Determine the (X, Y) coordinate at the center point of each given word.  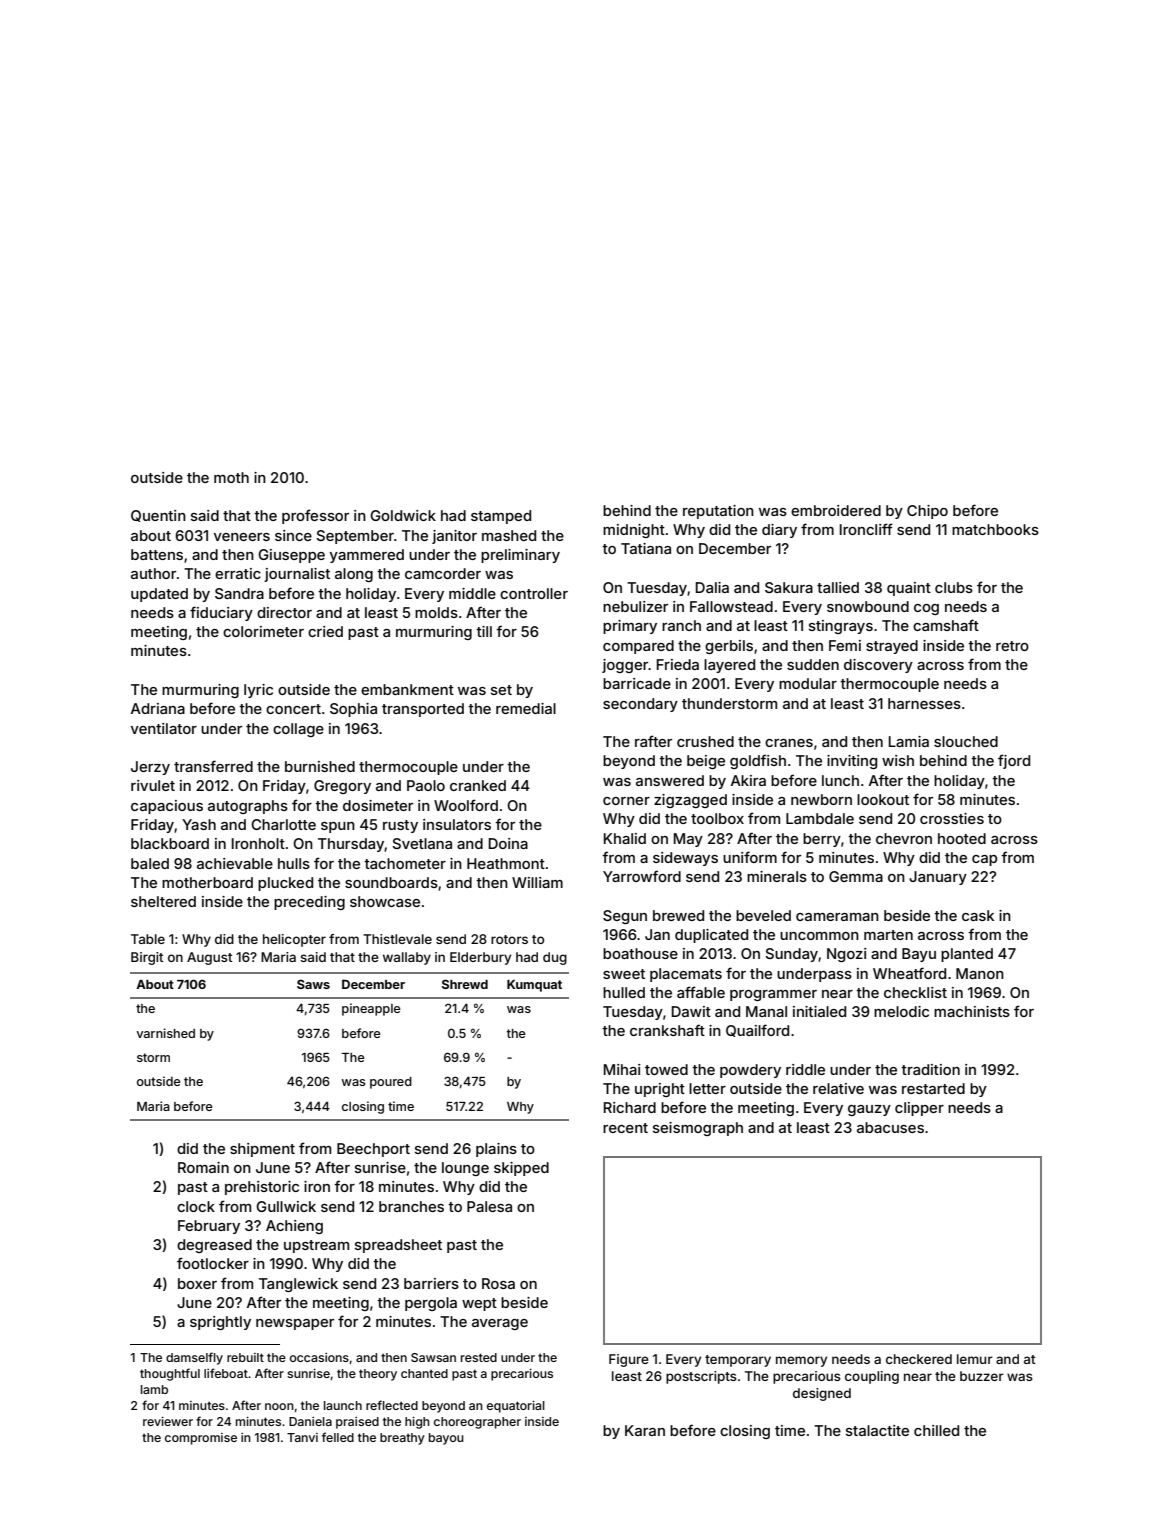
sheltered (163, 901)
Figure (629, 1360)
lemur (975, 1359)
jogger (625, 666)
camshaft (946, 625)
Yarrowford (642, 876)
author (153, 573)
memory (801, 1361)
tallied (838, 587)
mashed (509, 535)
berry (822, 840)
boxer (197, 1283)
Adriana (158, 708)
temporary (738, 1361)
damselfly (194, 1358)
